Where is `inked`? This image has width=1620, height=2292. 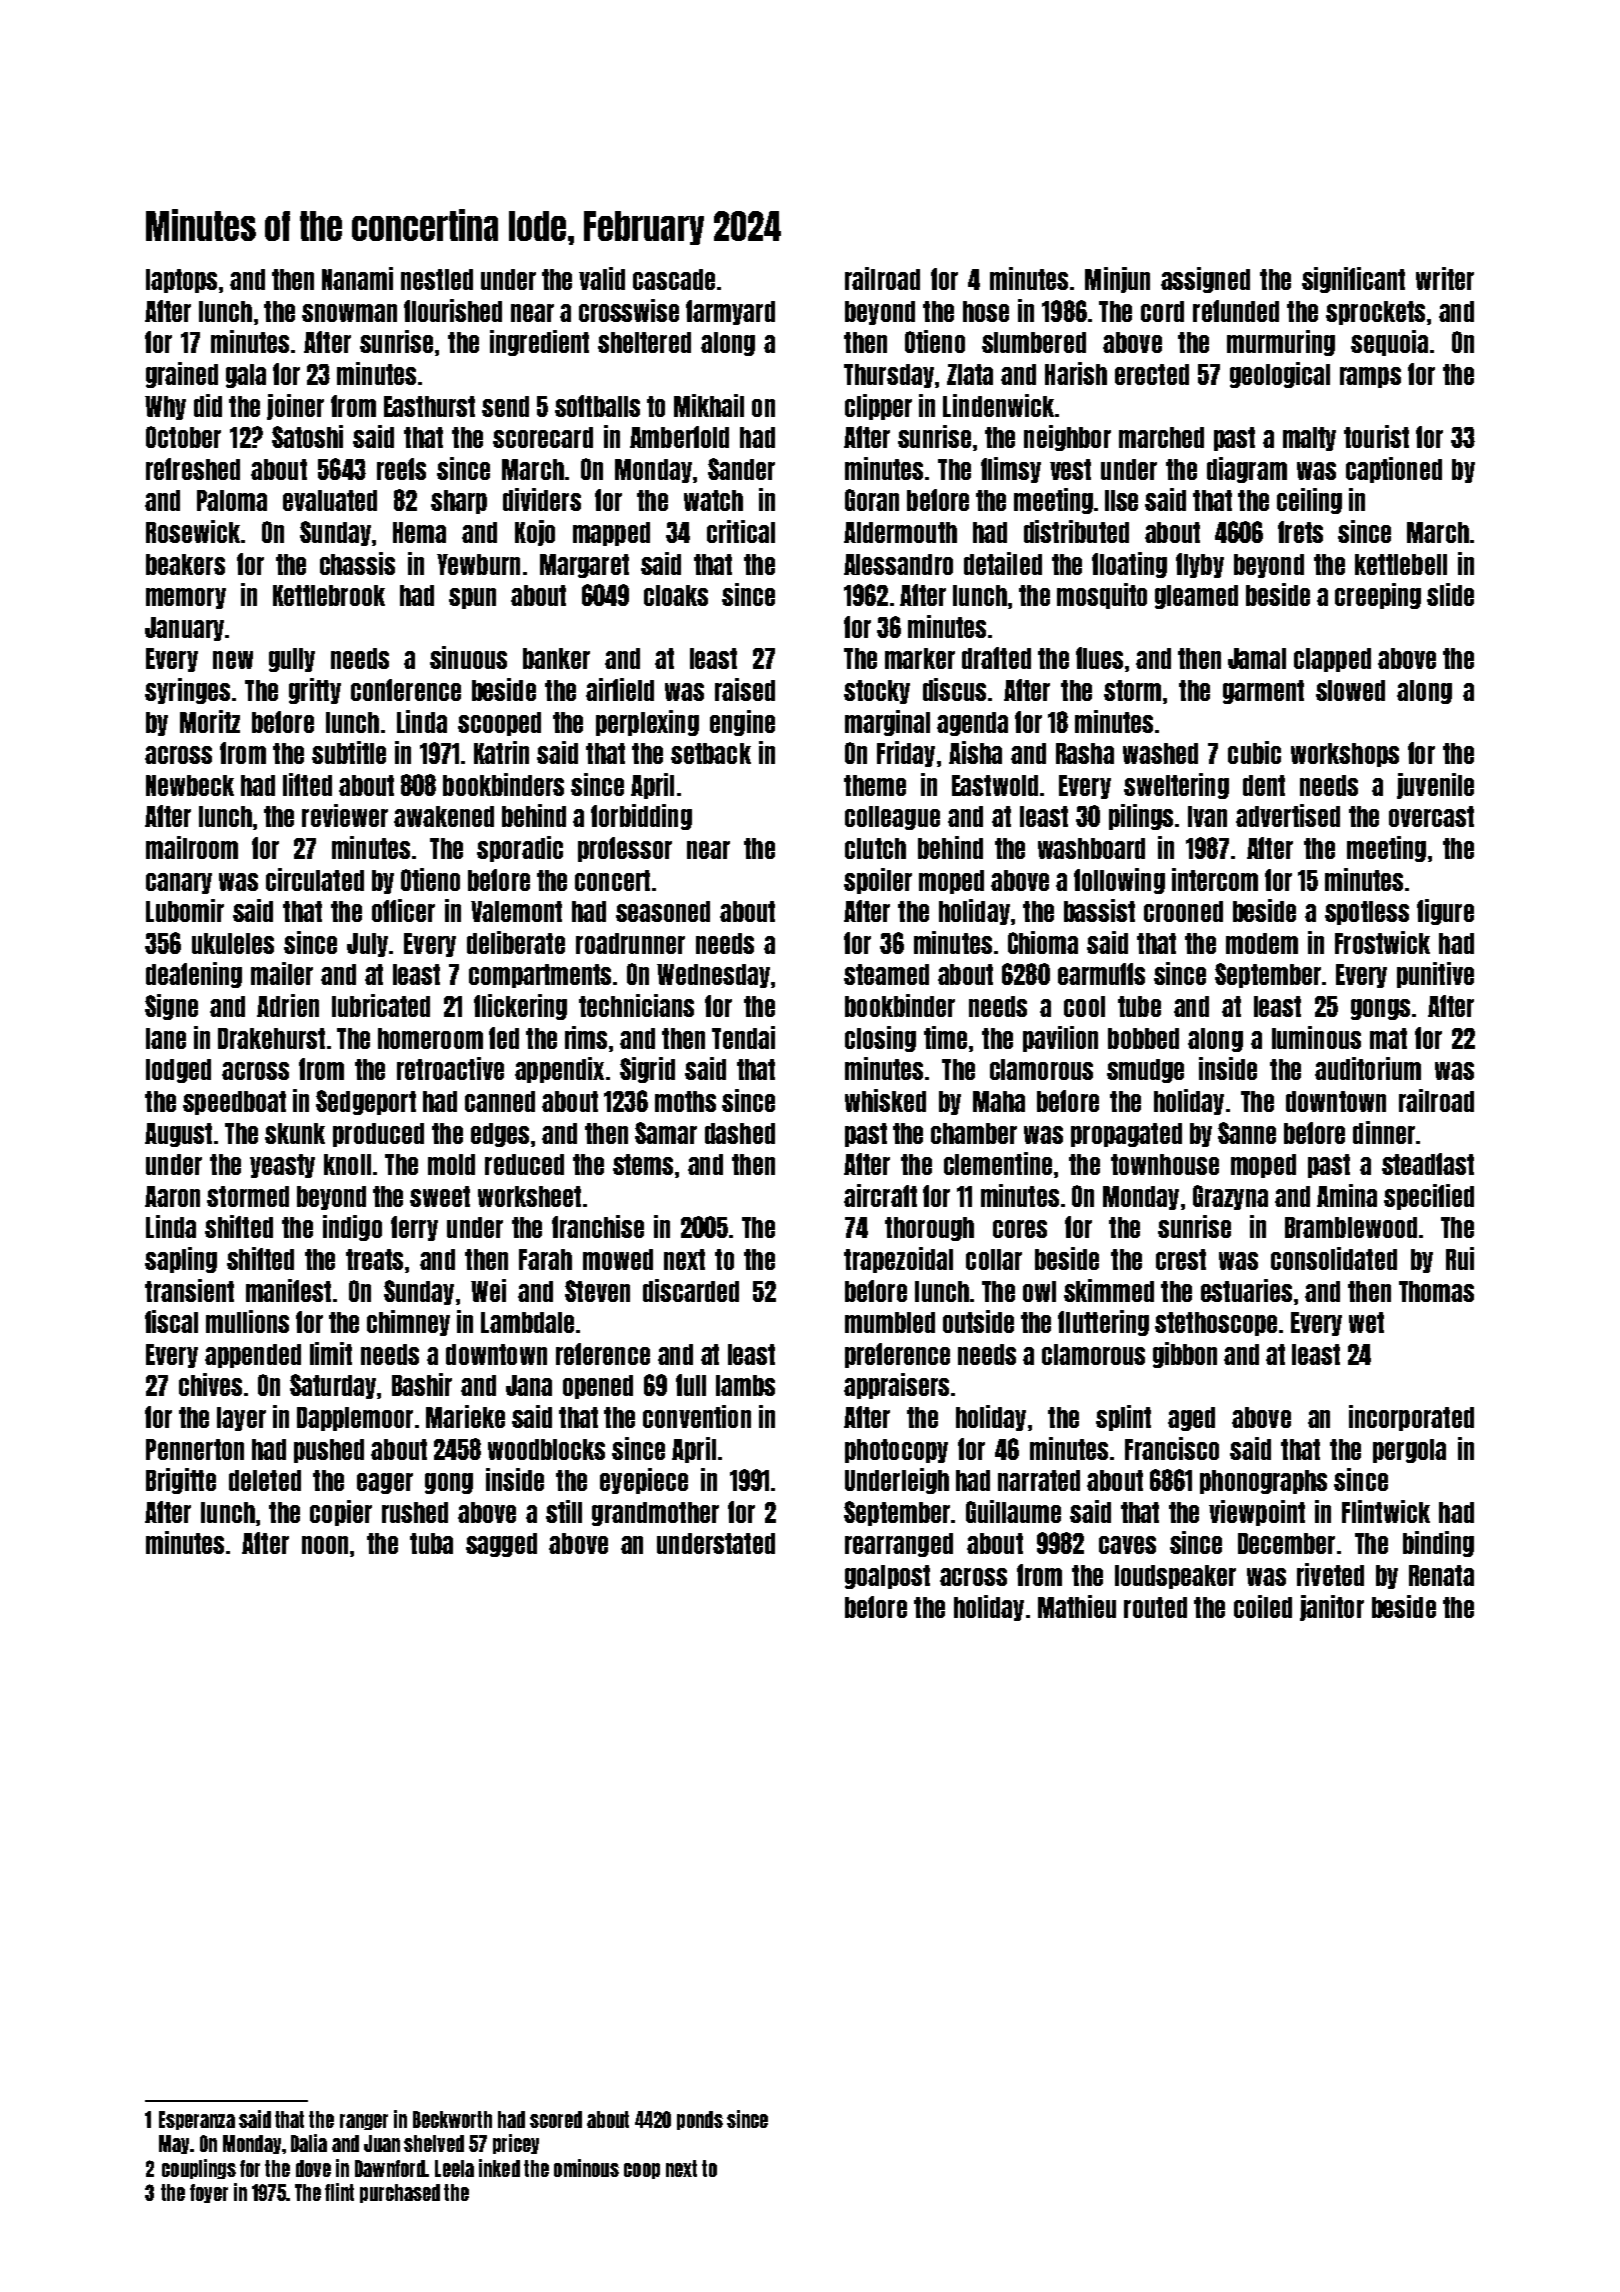 inked is located at coordinates (499, 2168).
